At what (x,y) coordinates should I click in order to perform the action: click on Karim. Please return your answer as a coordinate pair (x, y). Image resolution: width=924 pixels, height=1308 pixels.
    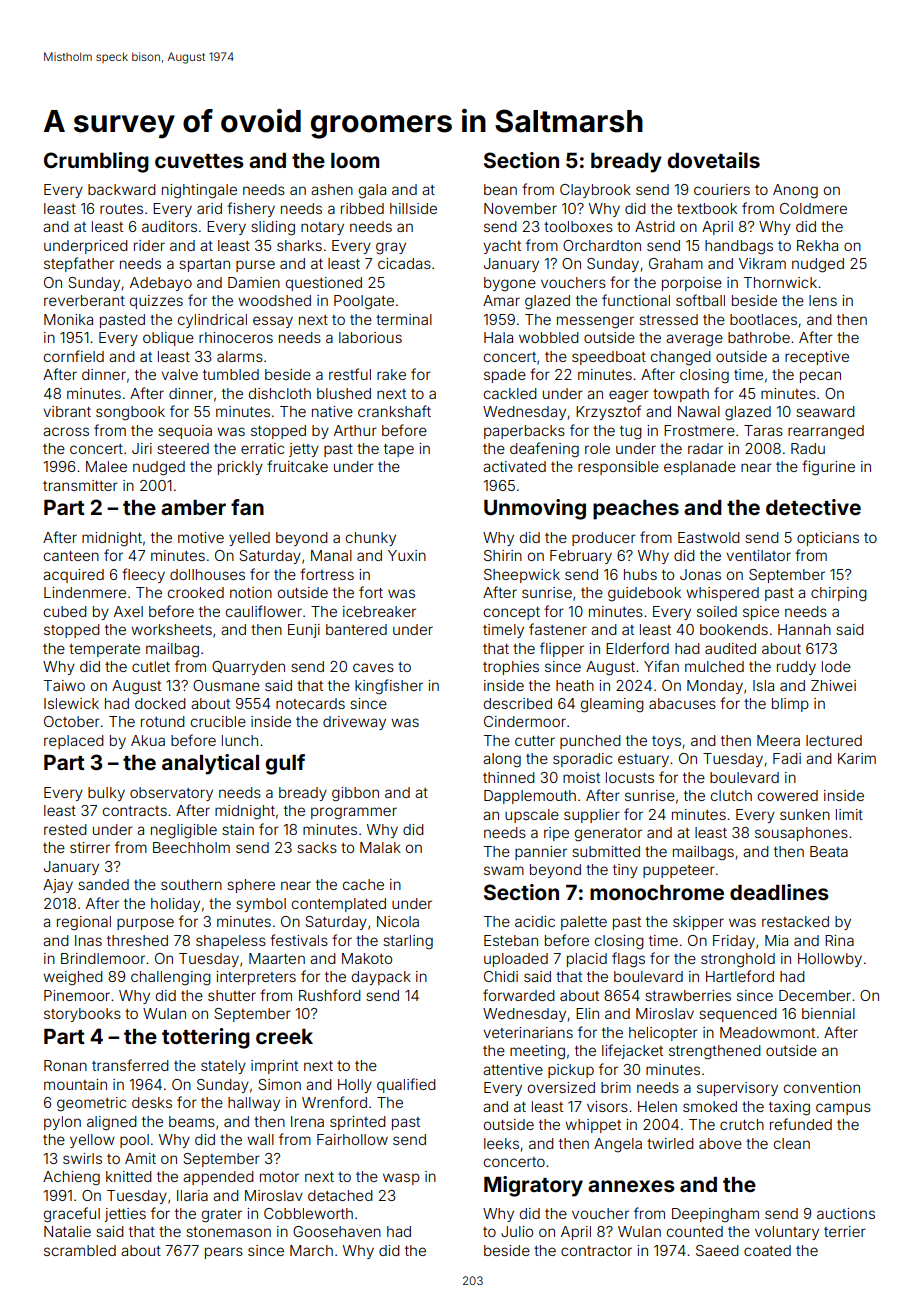
    Looking at the image, I should click on (857, 758).
